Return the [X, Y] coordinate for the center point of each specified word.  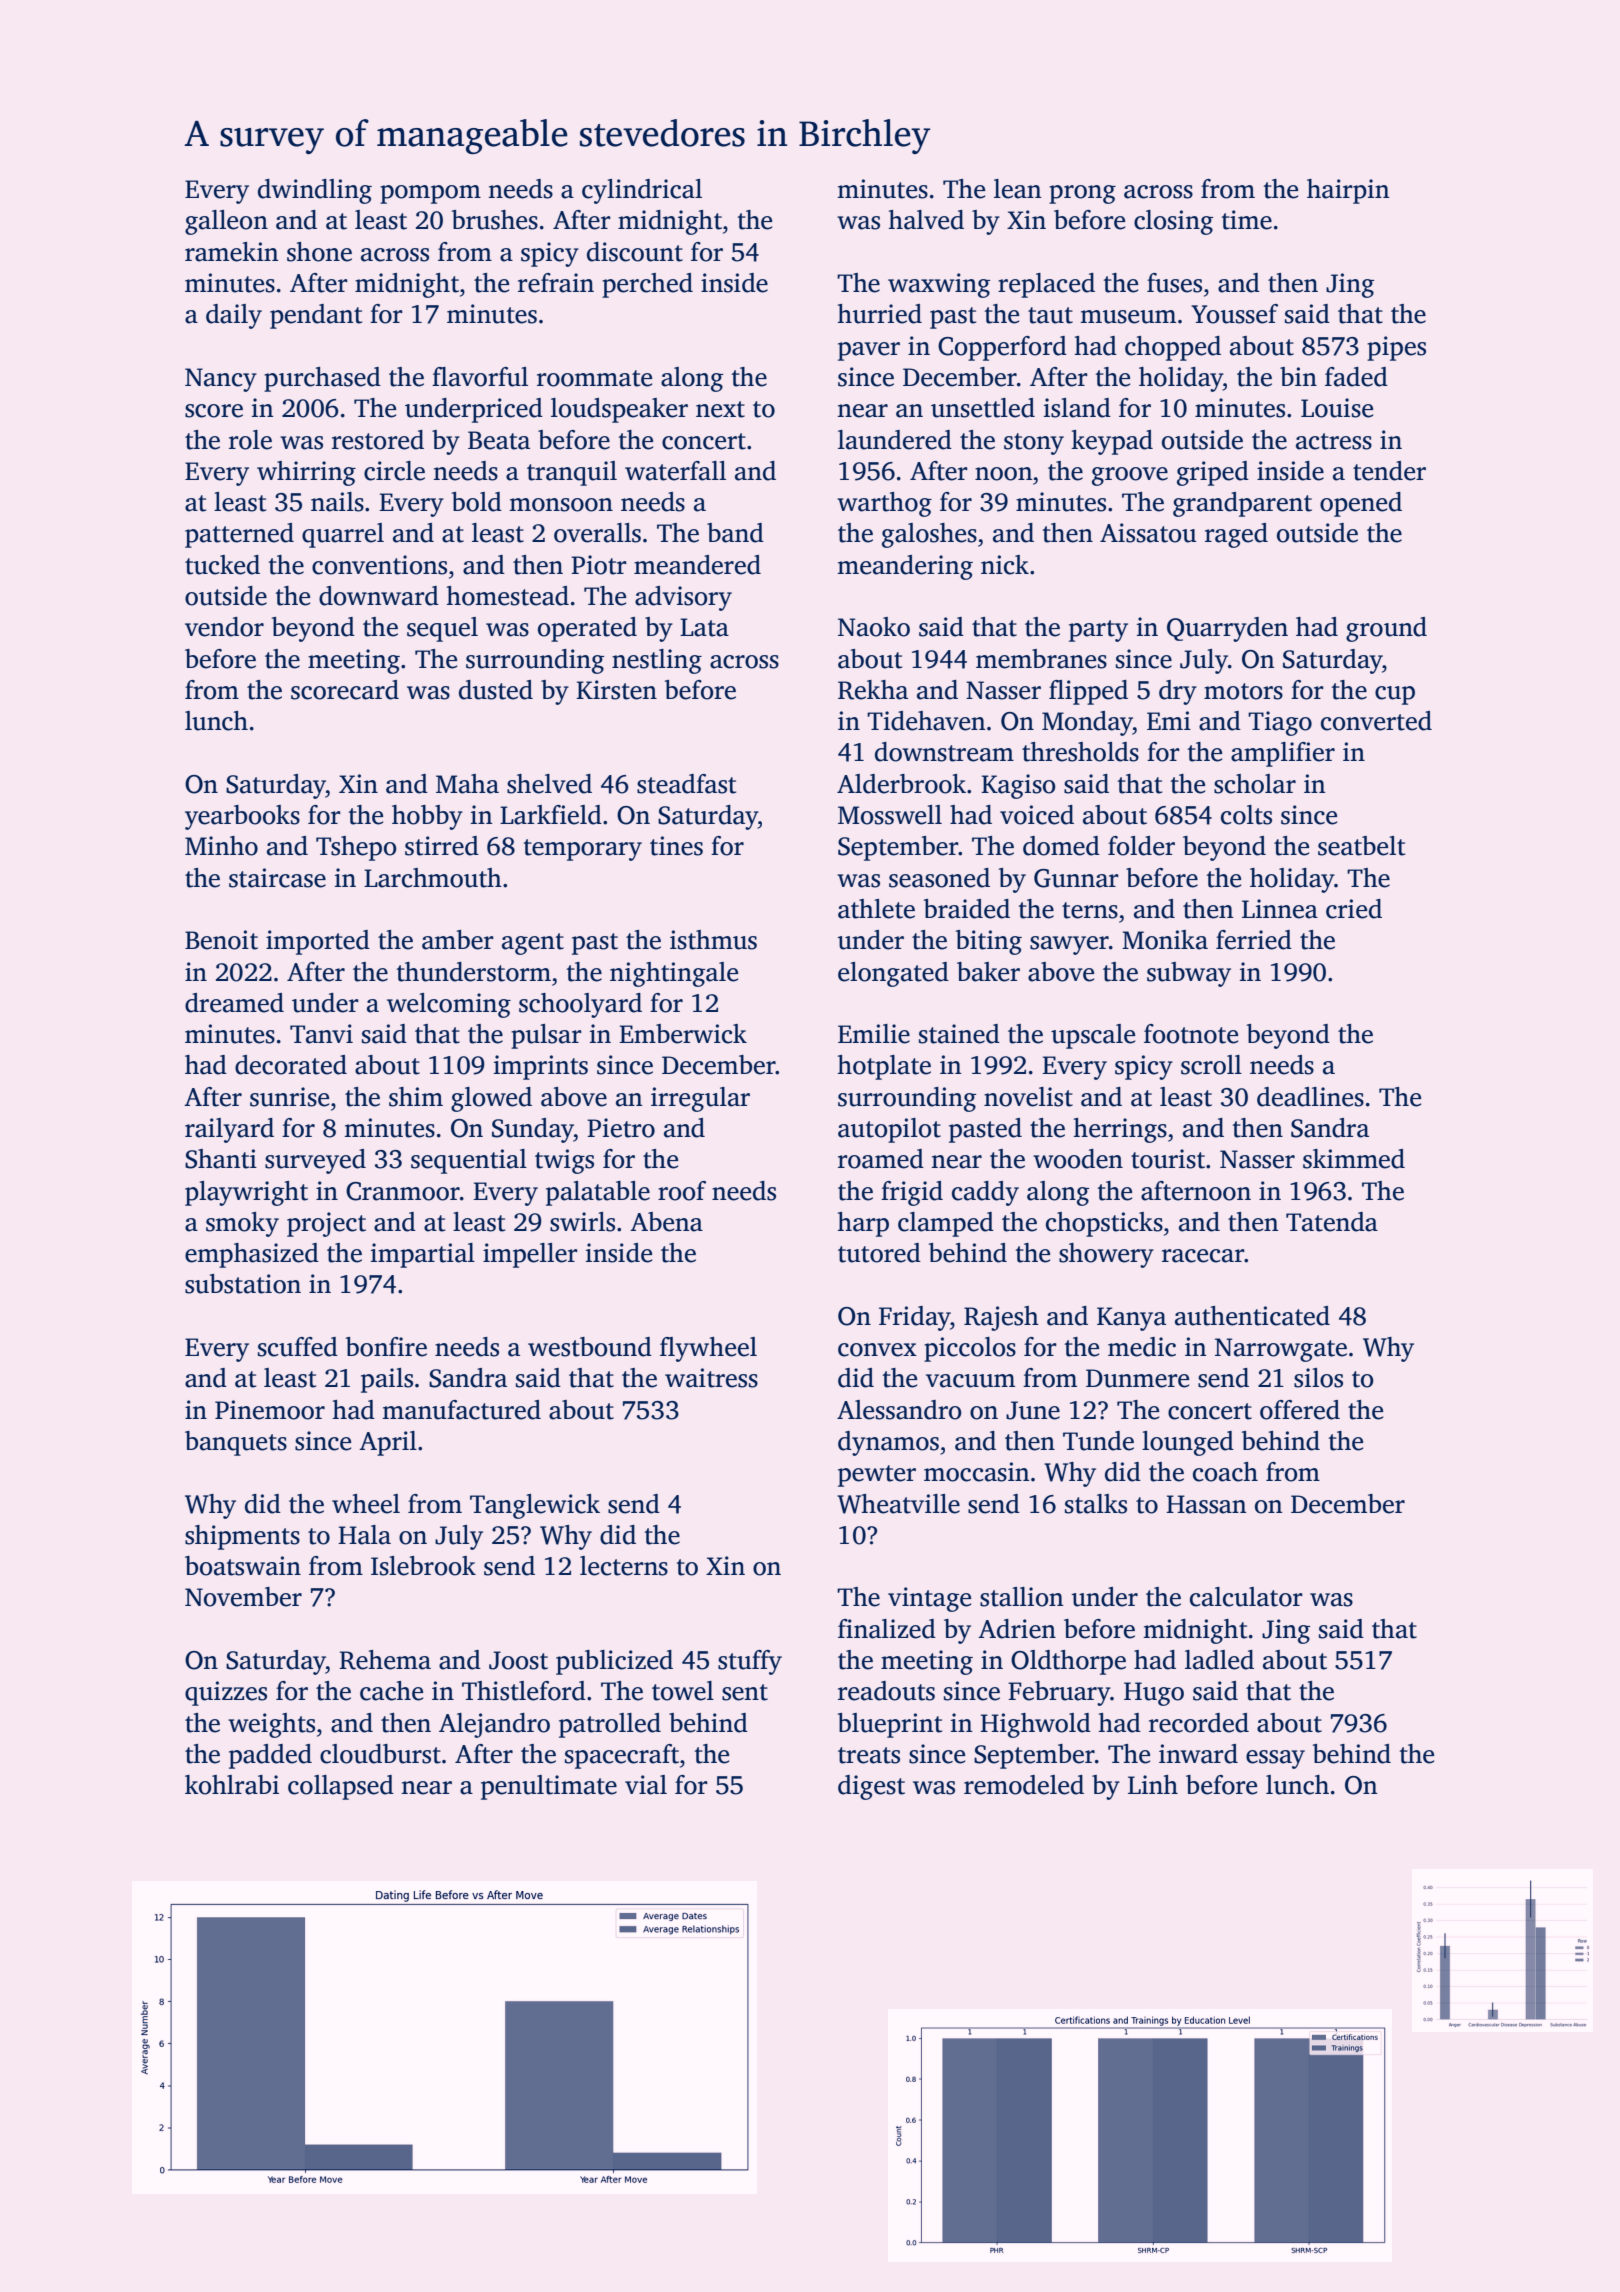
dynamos [888, 1443]
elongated [893, 974]
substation [243, 1284]
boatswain [243, 1566]
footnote [1191, 1034]
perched [647, 285]
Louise [1337, 408]
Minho [221, 846]
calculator [1246, 1597]
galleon [226, 222]
